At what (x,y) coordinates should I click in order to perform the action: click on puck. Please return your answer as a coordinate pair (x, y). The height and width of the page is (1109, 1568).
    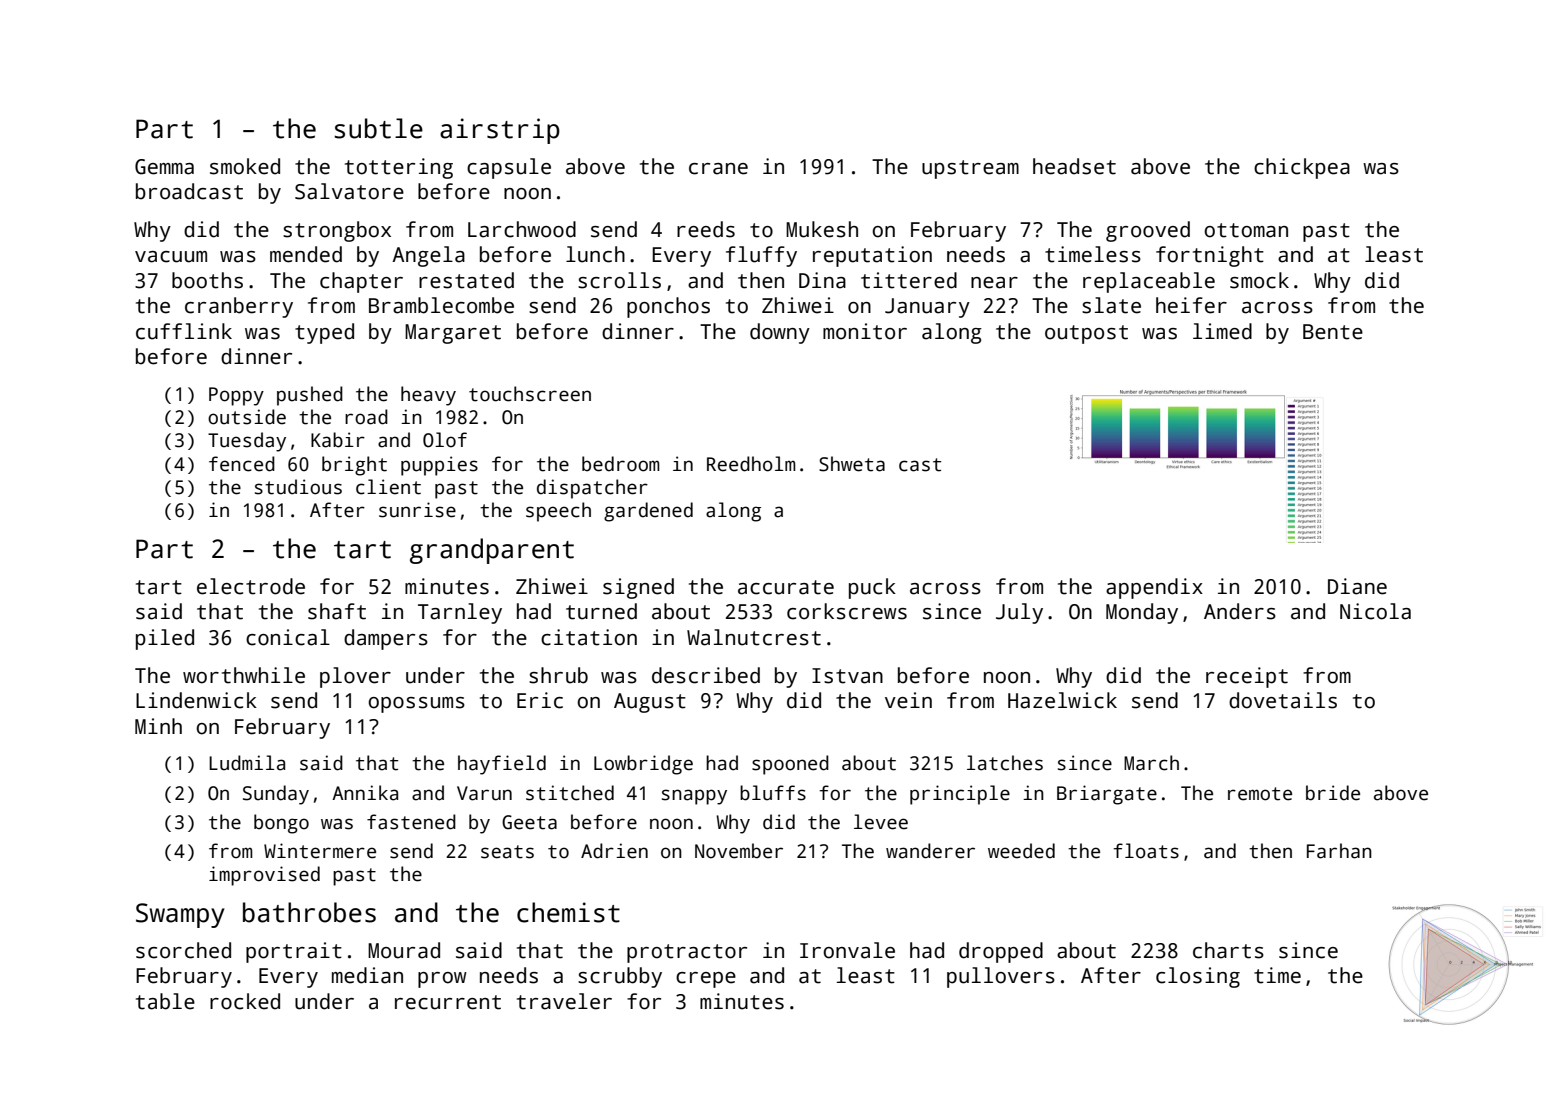
    Looking at the image, I should click on (872, 588).
